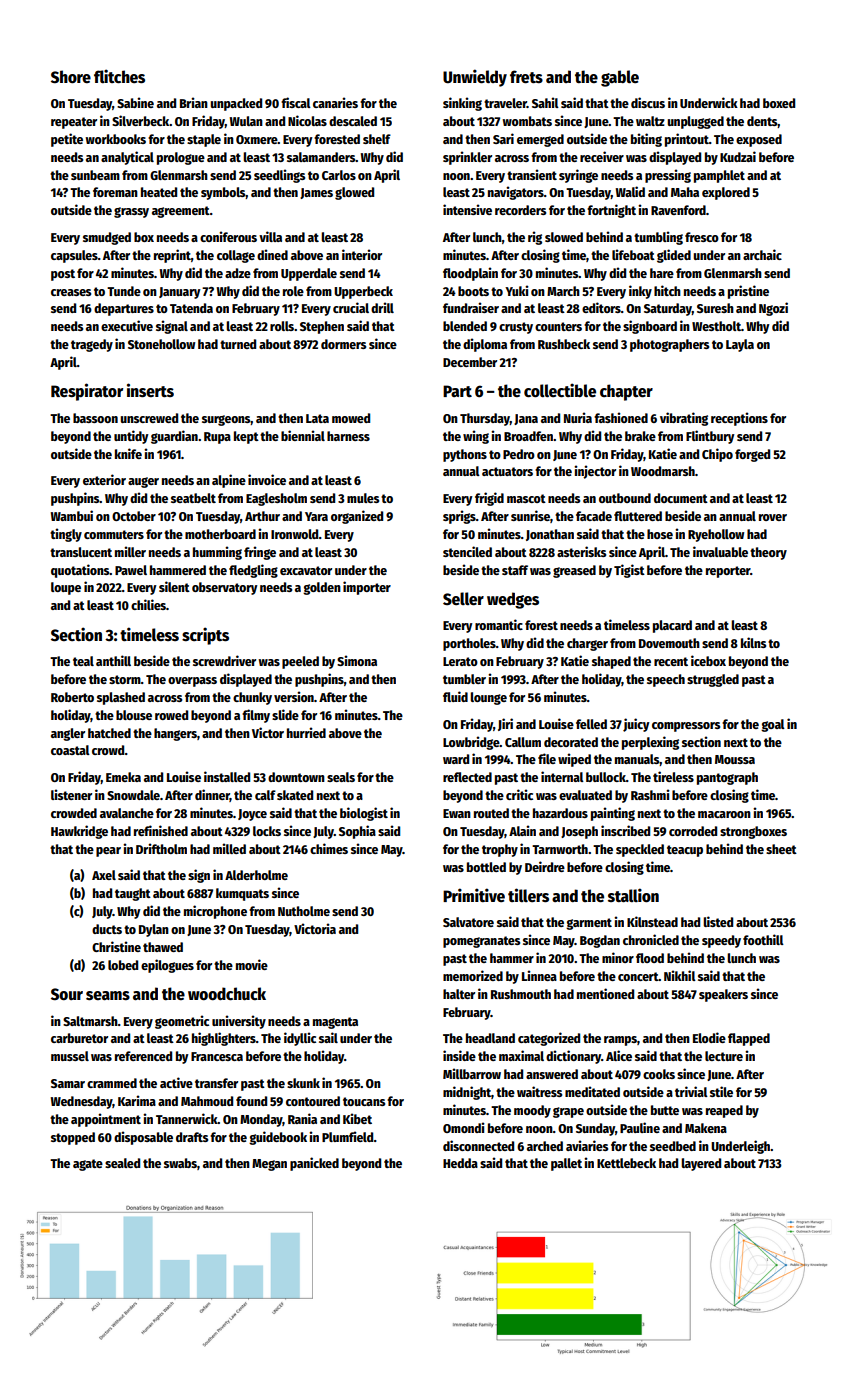 The height and width of the screenshot is (1400, 849). Describe the element at coordinates (382, 307) in the screenshot. I see `drill` at that location.
